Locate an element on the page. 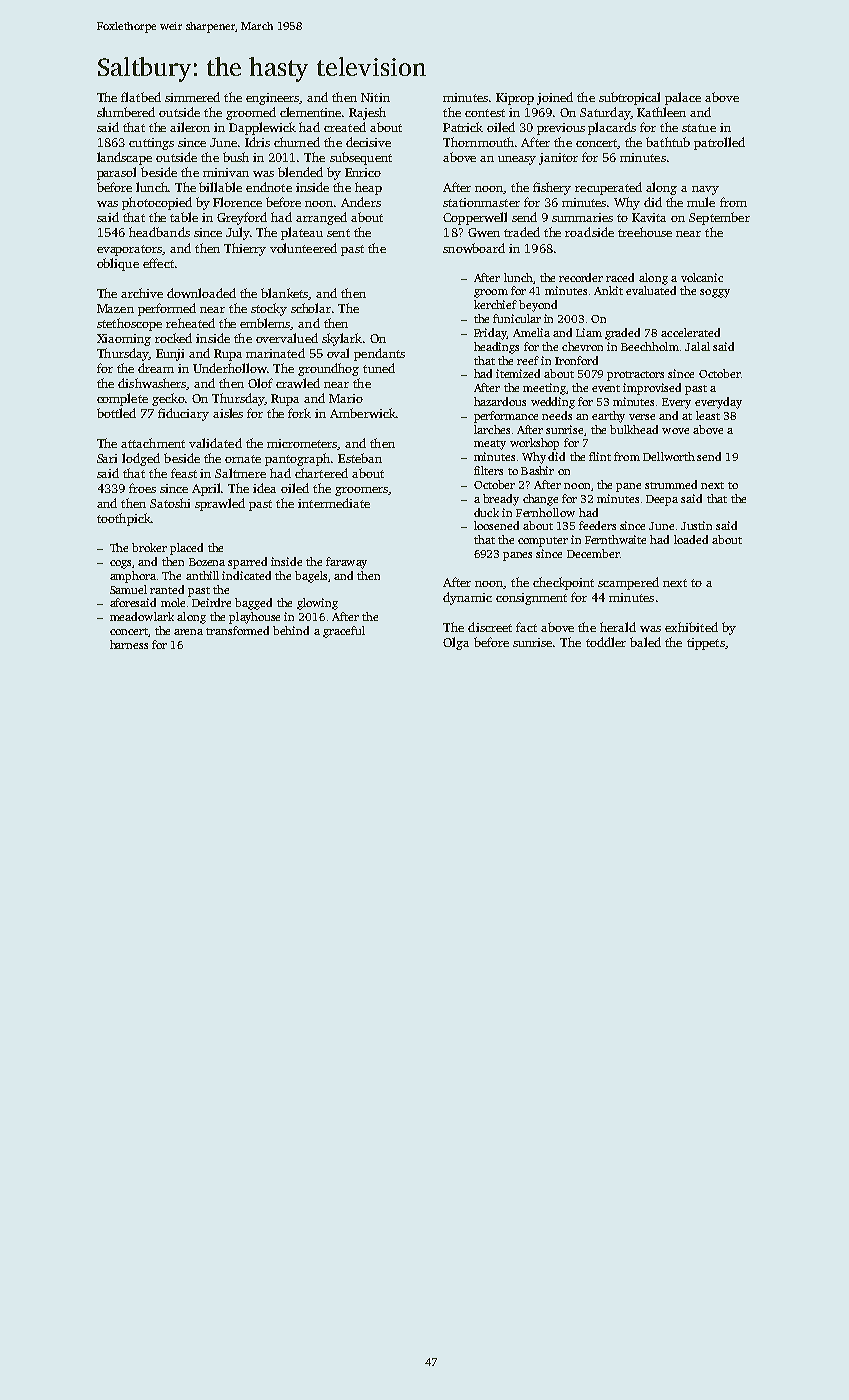 The image size is (849, 1400). Justin is located at coordinates (696, 525).
